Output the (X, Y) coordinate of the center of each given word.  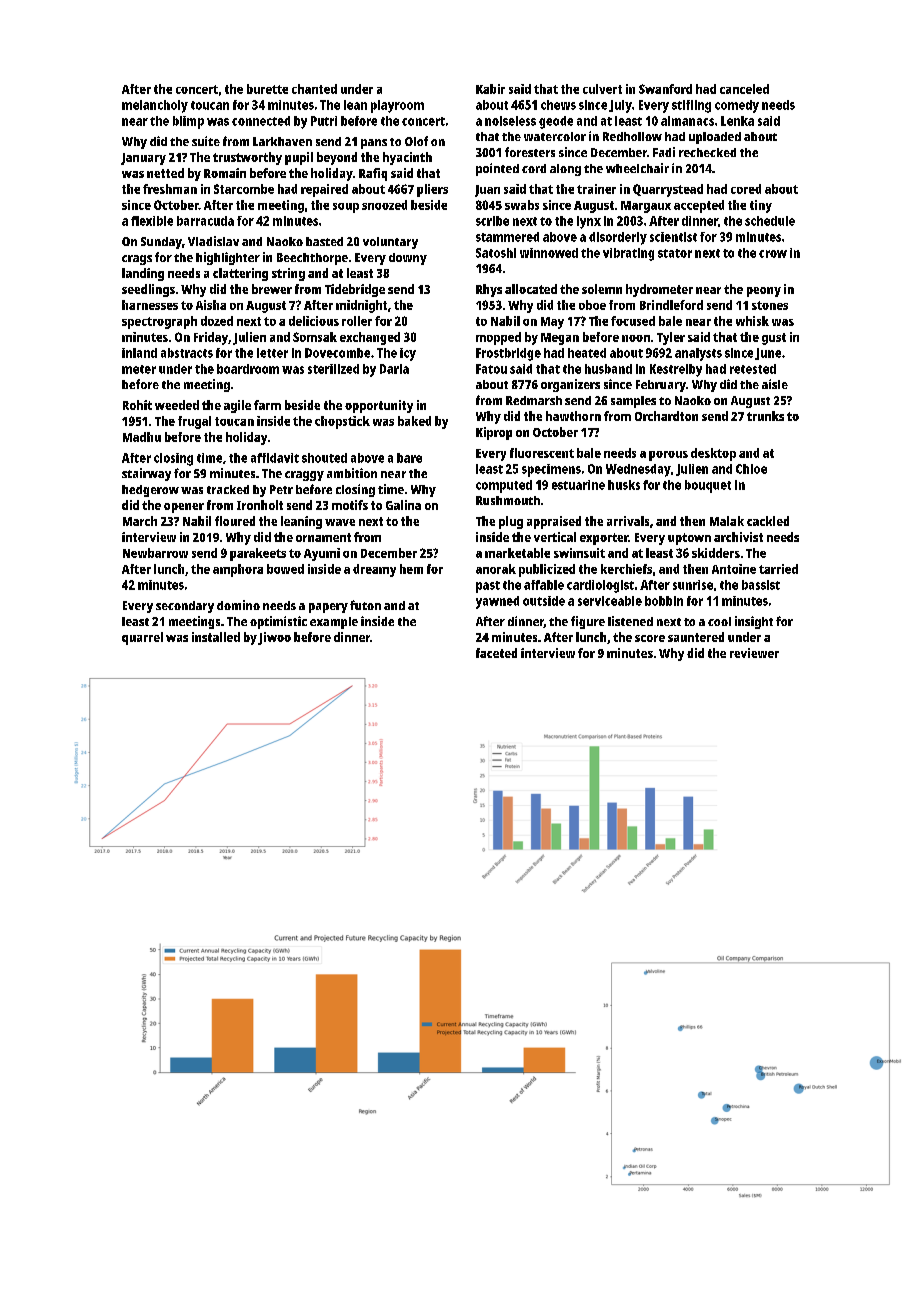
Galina (403, 505)
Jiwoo (274, 638)
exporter (604, 539)
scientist (673, 237)
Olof (416, 141)
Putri (324, 121)
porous (668, 456)
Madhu (142, 437)
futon (365, 605)
